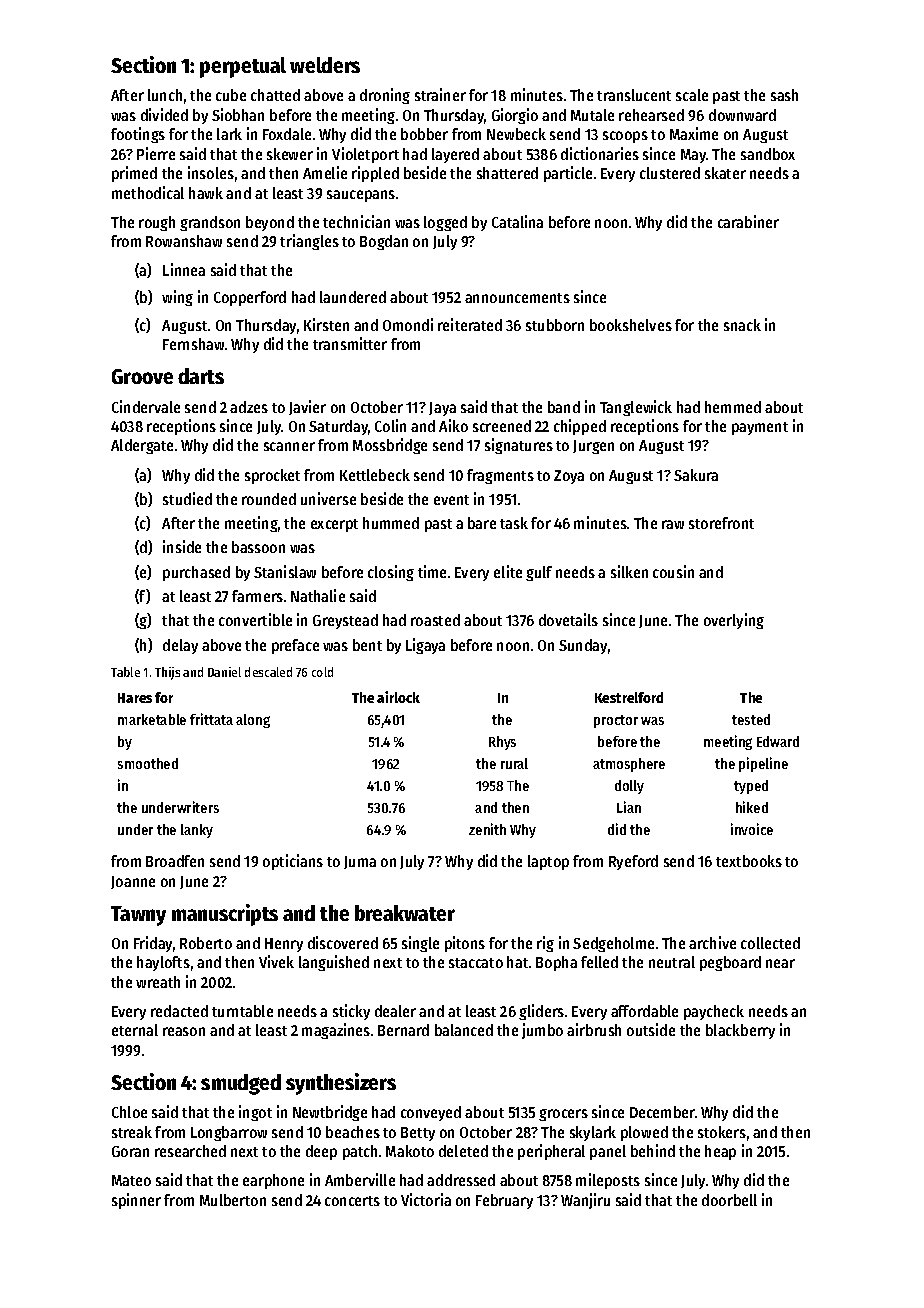  What do you see at coordinates (136, 1201) in the image?
I see `spinner` at bounding box center [136, 1201].
